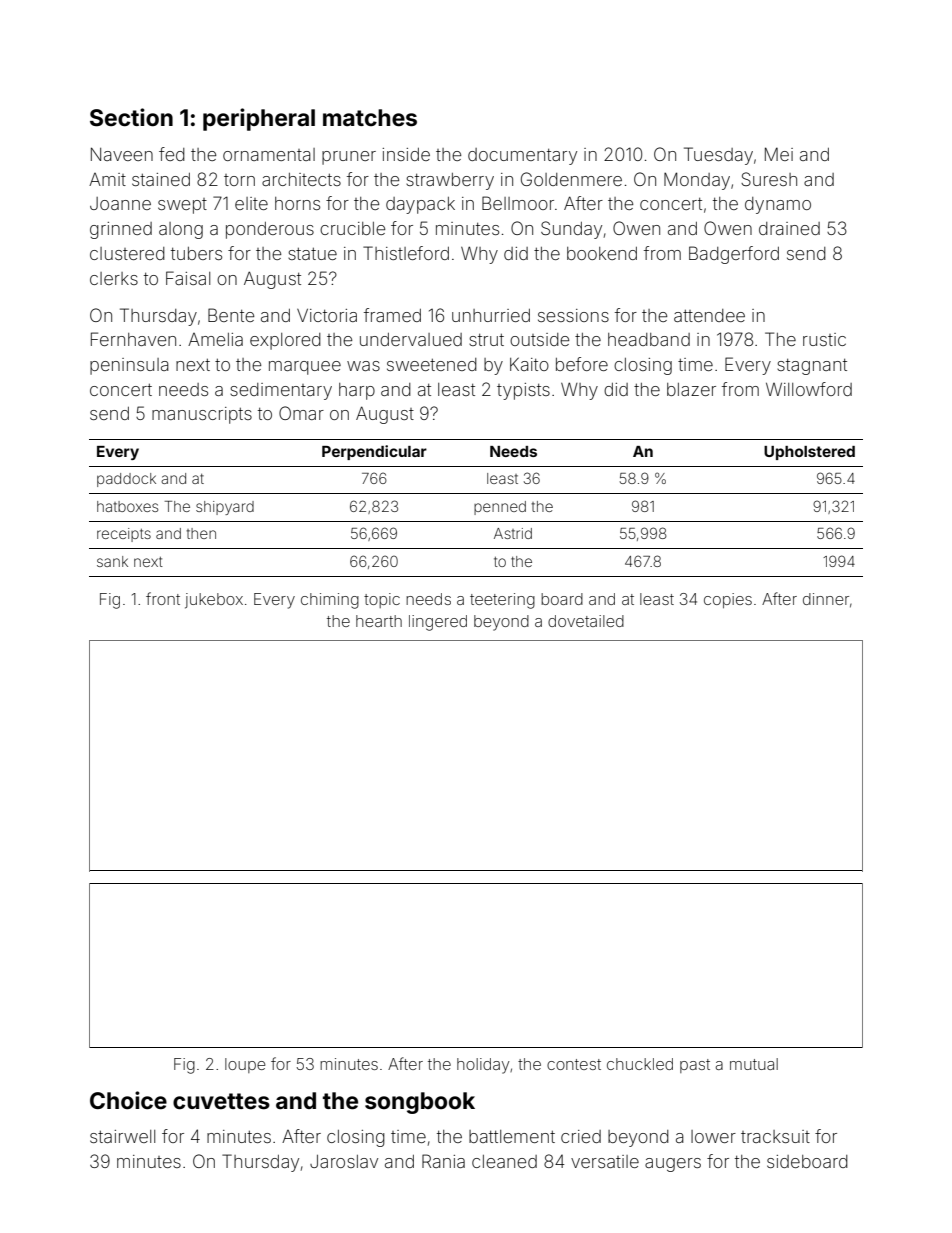  I want to click on drained, so click(789, 228).
